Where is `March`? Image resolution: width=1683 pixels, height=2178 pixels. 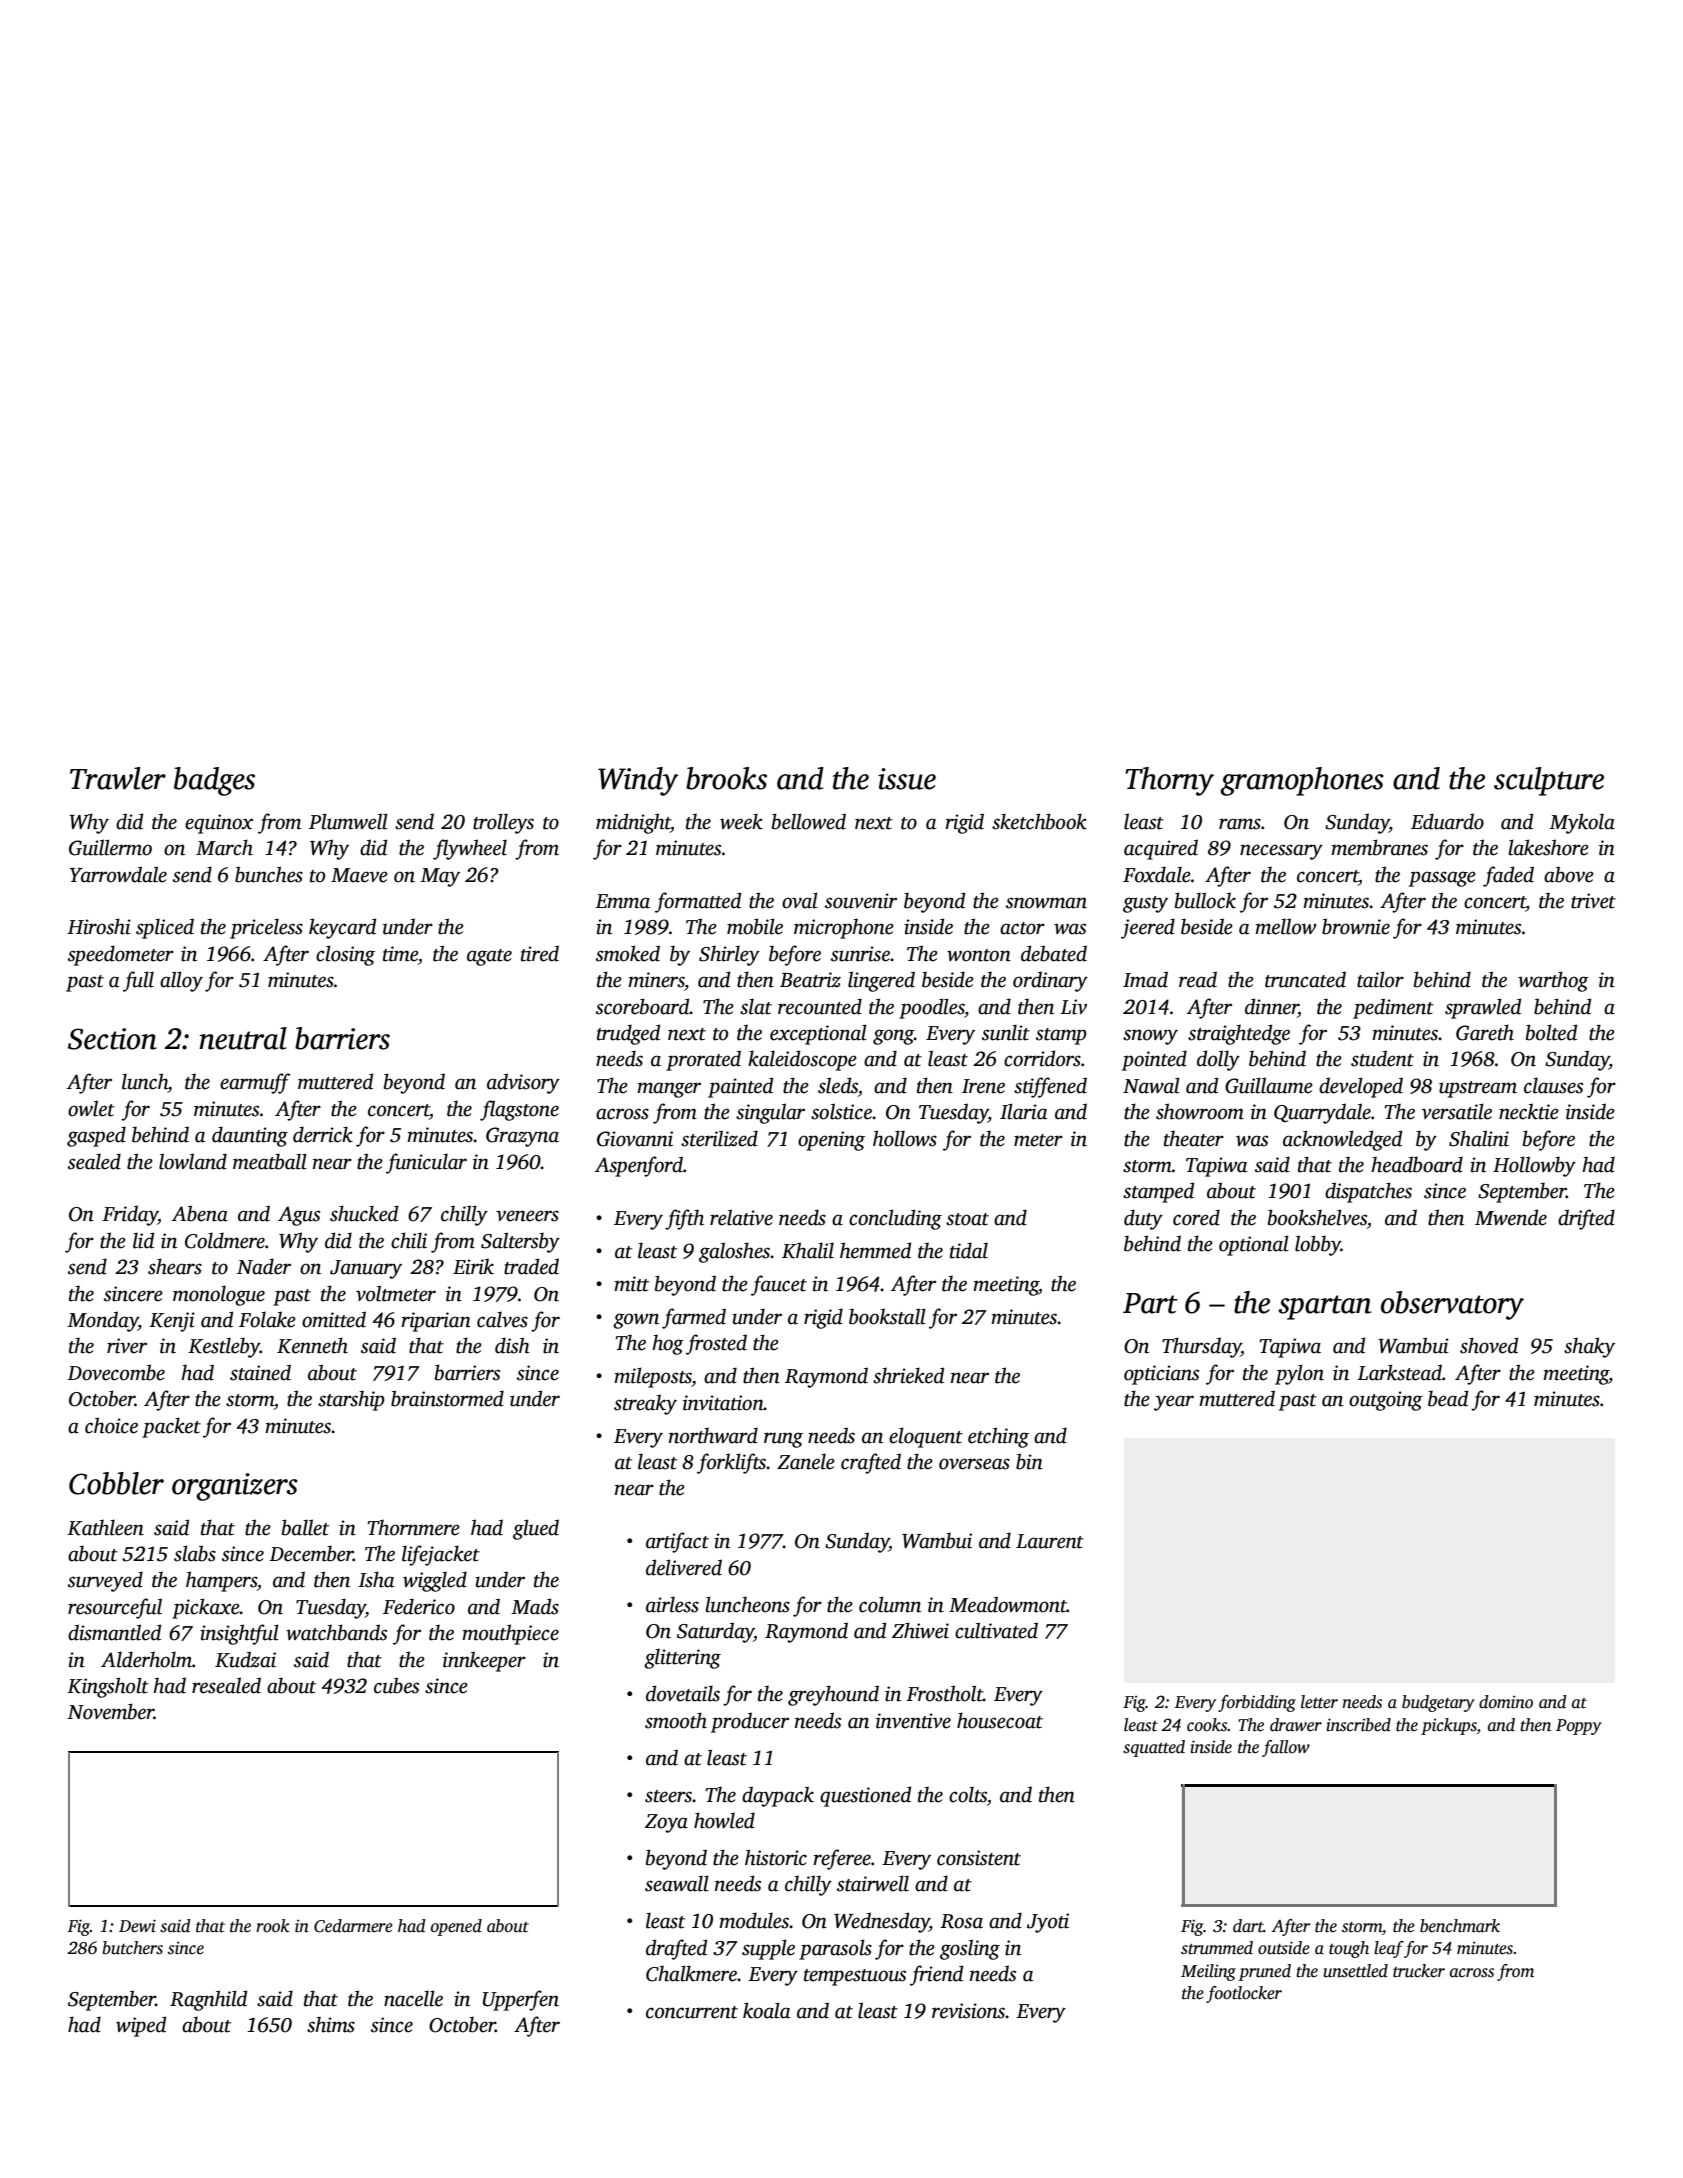 March is located at coordinates (224, 847).
